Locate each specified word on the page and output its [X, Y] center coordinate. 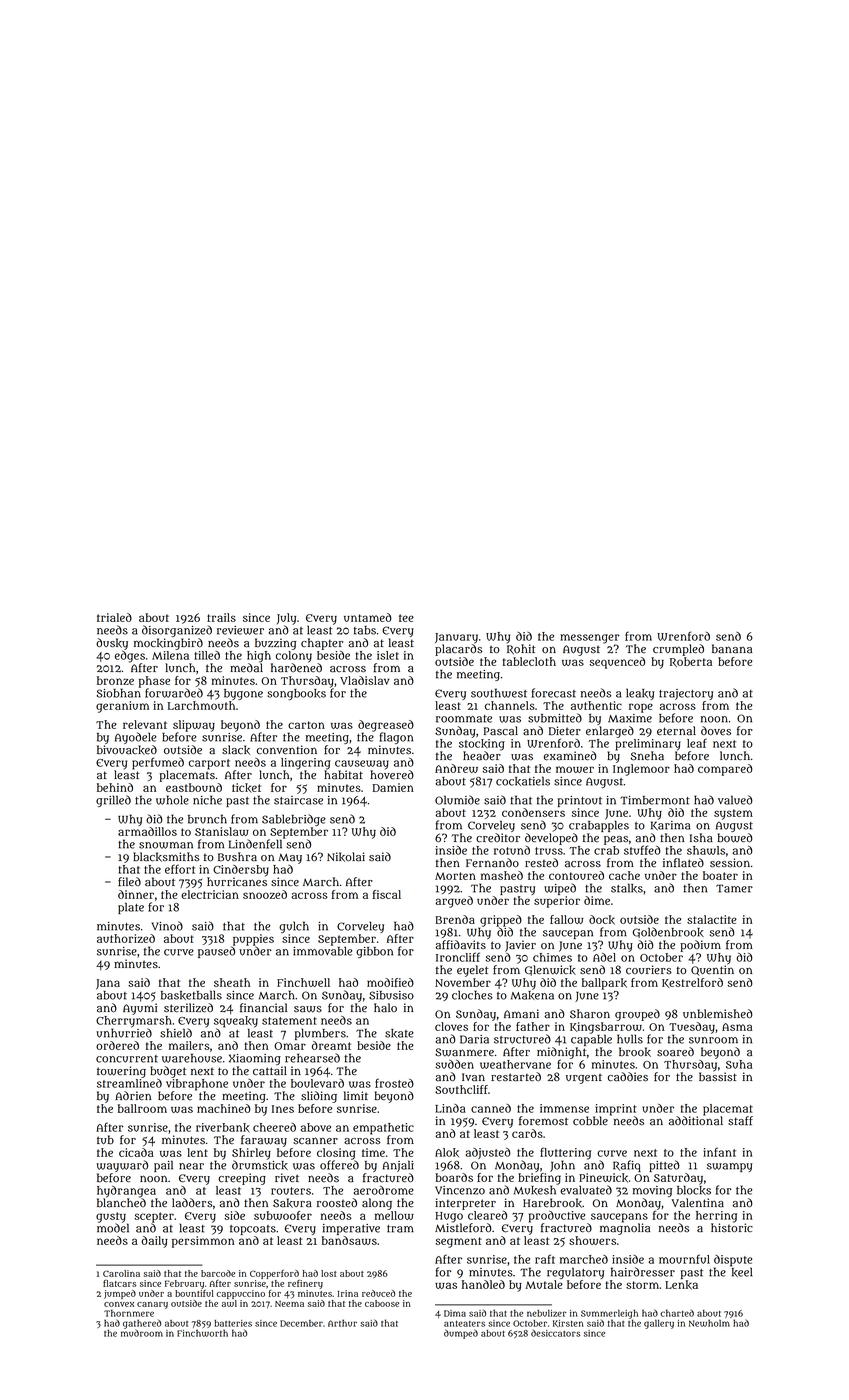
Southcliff [461, 1089]
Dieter [565, 731]
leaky [640, 694]
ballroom [142, 1108]
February [184, 1284]
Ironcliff [458, 957]
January [456, 638]
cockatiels [523, 781]
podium [700, 946]
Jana [108, 984]
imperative [351, 1229]
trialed [114, 617]
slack [236, 750]
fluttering [565, 1153]
